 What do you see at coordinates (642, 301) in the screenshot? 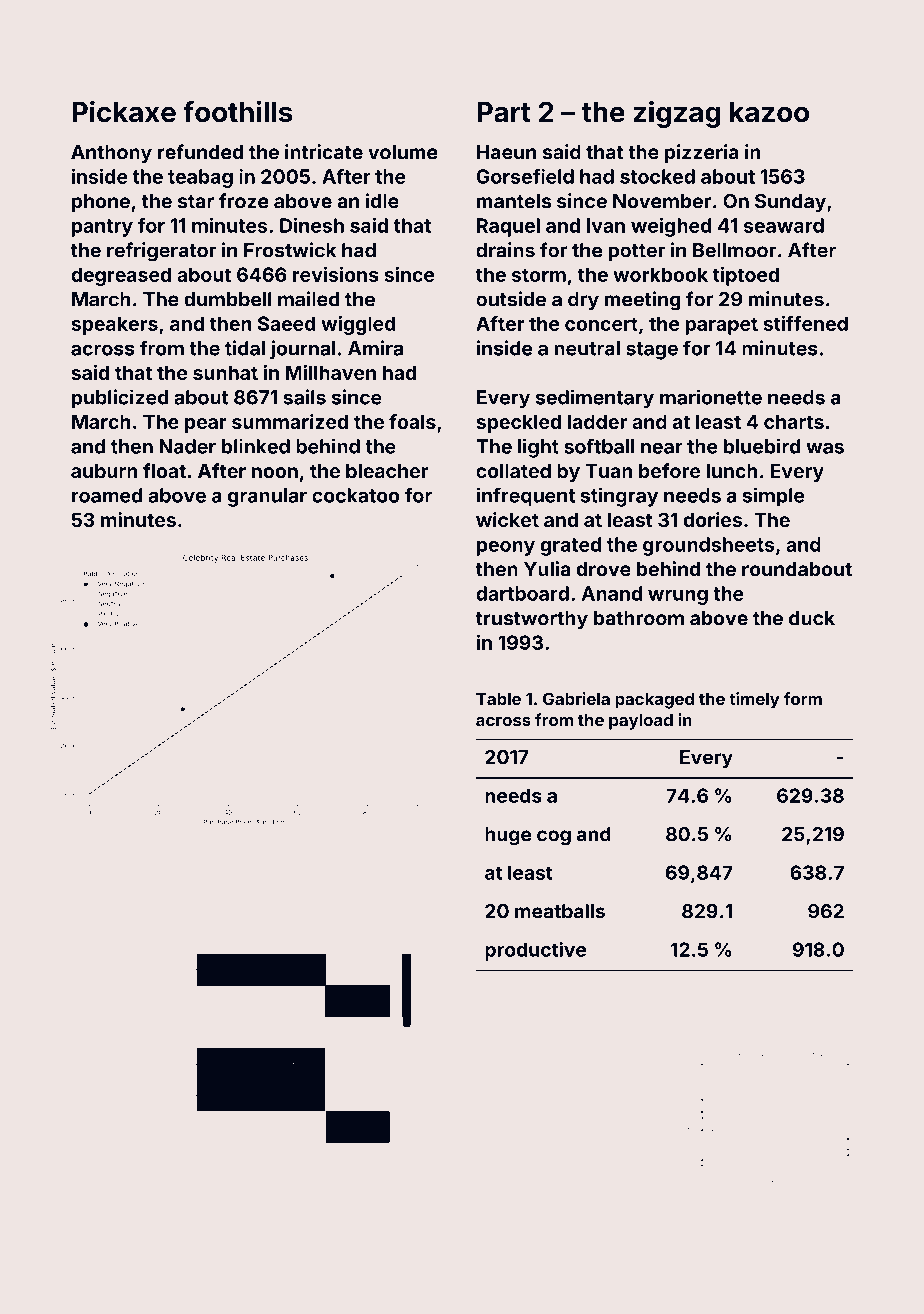
I see `meeting` at bounding box center [642, 301].
